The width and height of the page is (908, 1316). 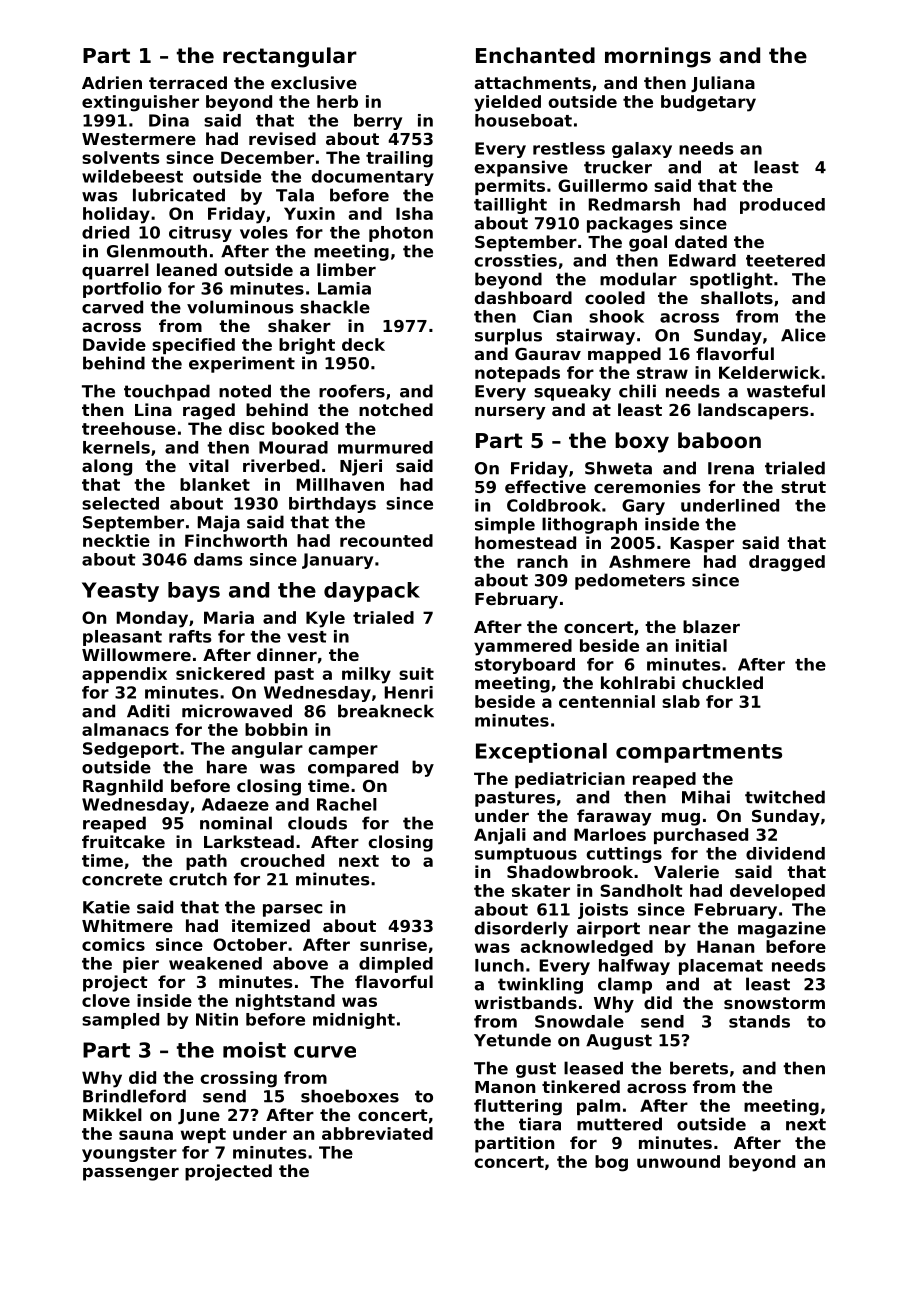 I want to click on nursery, so click(x=510, y=413).
